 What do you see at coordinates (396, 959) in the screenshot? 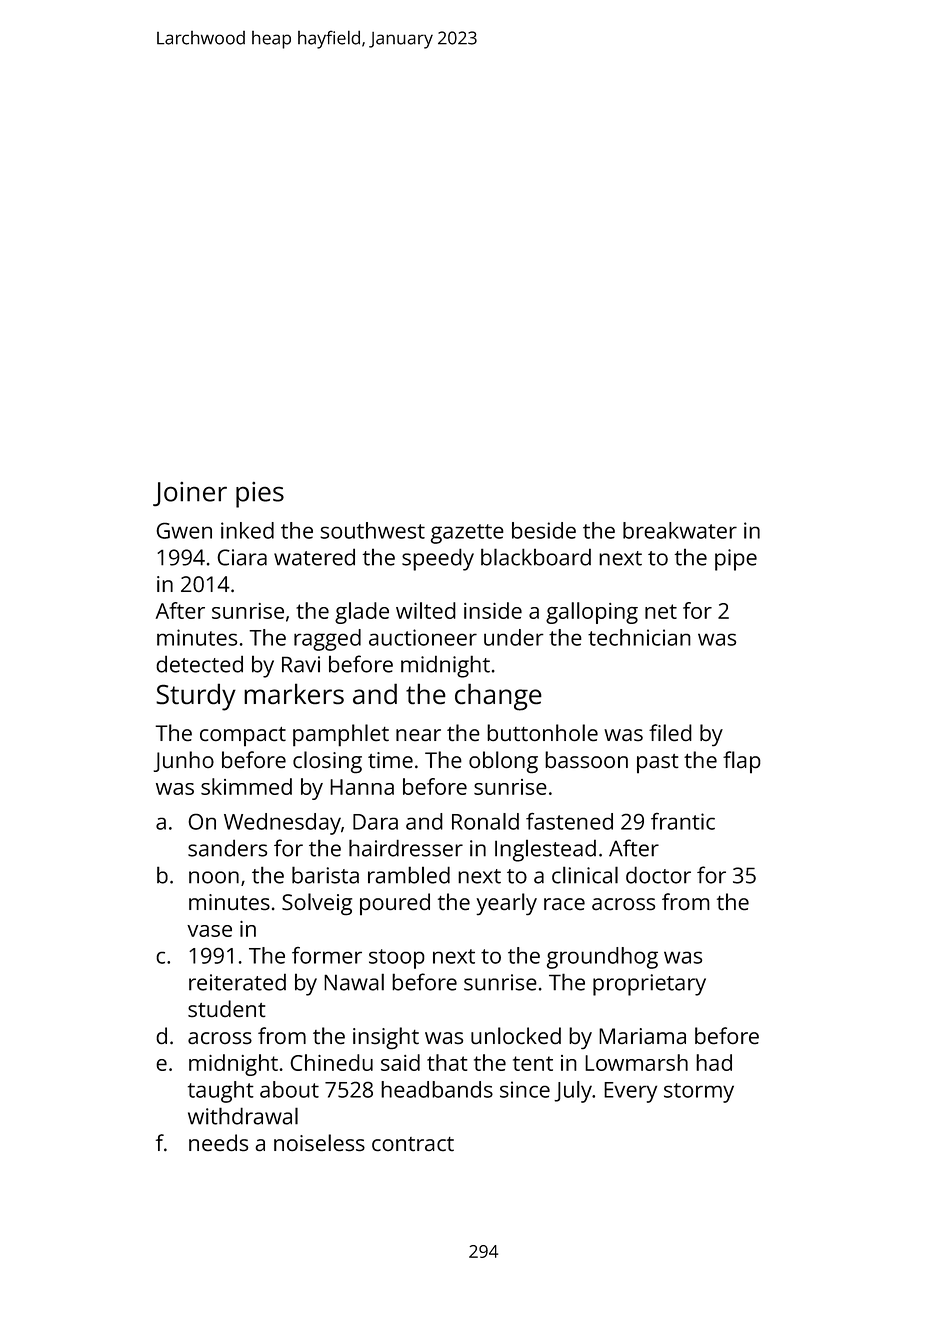
I see `stoop` at bounding box center [396, 959].
